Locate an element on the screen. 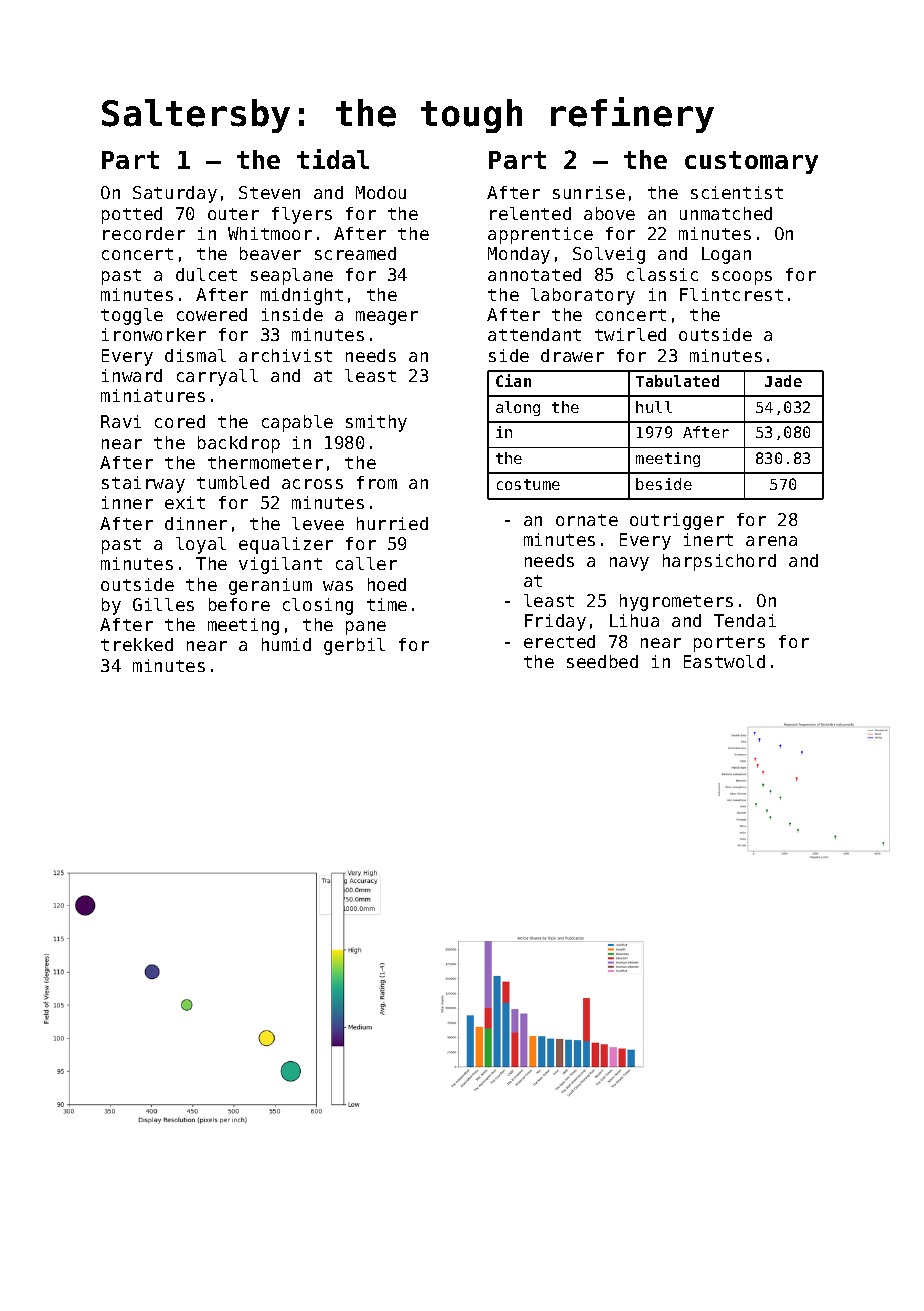 The width and height of the screenshot is (924, 1311). toggle is located at coordinates (132, 316).
